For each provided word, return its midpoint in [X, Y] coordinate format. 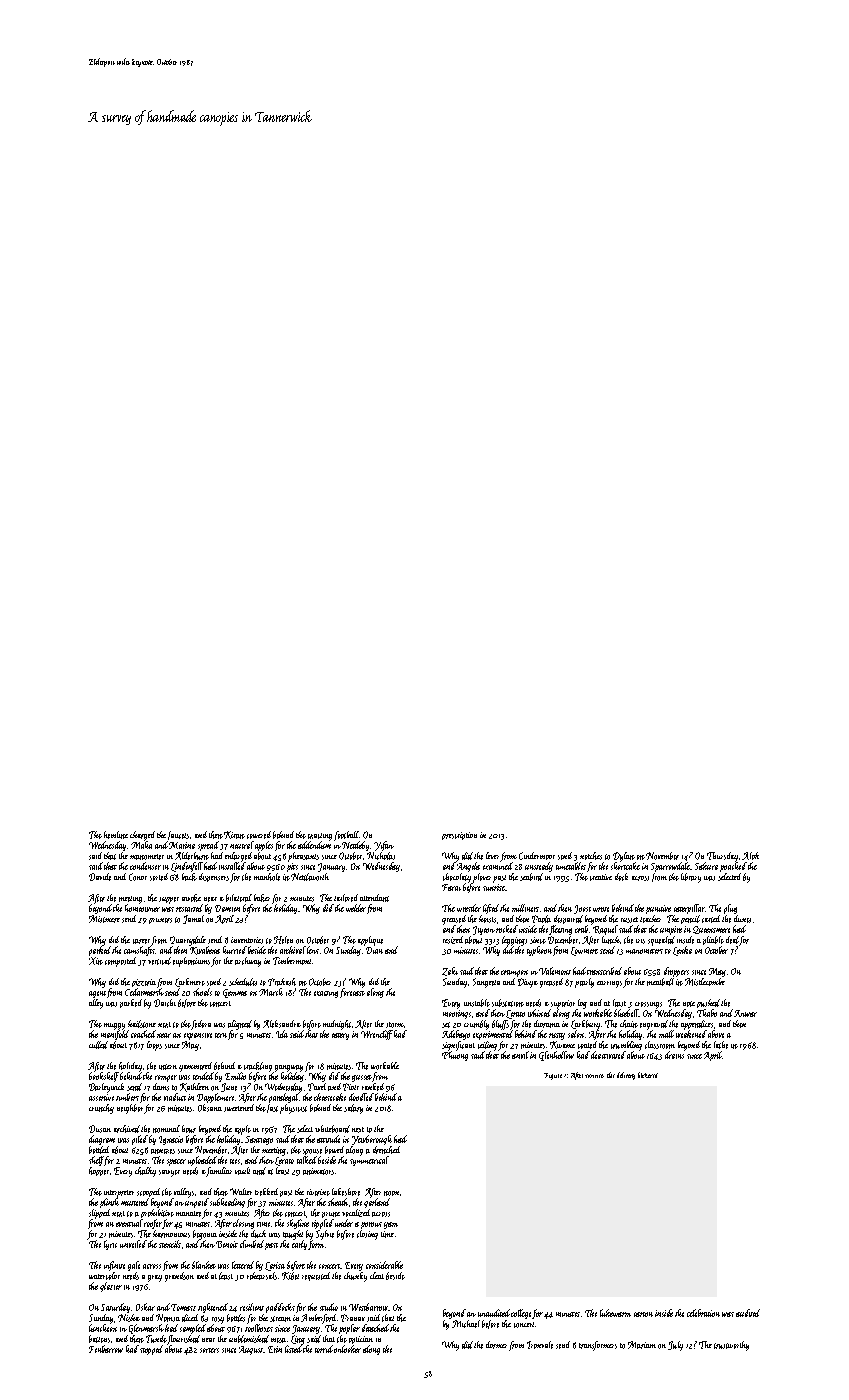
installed [232, 866]
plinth [109, 1203]
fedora [201, 1025]
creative [601, 877]
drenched [386, 1150]
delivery [626, 1076]
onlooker [347, 1349]
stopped [151, 1350]
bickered [648, 1075]
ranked [373, 1087]
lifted [491, 909]
